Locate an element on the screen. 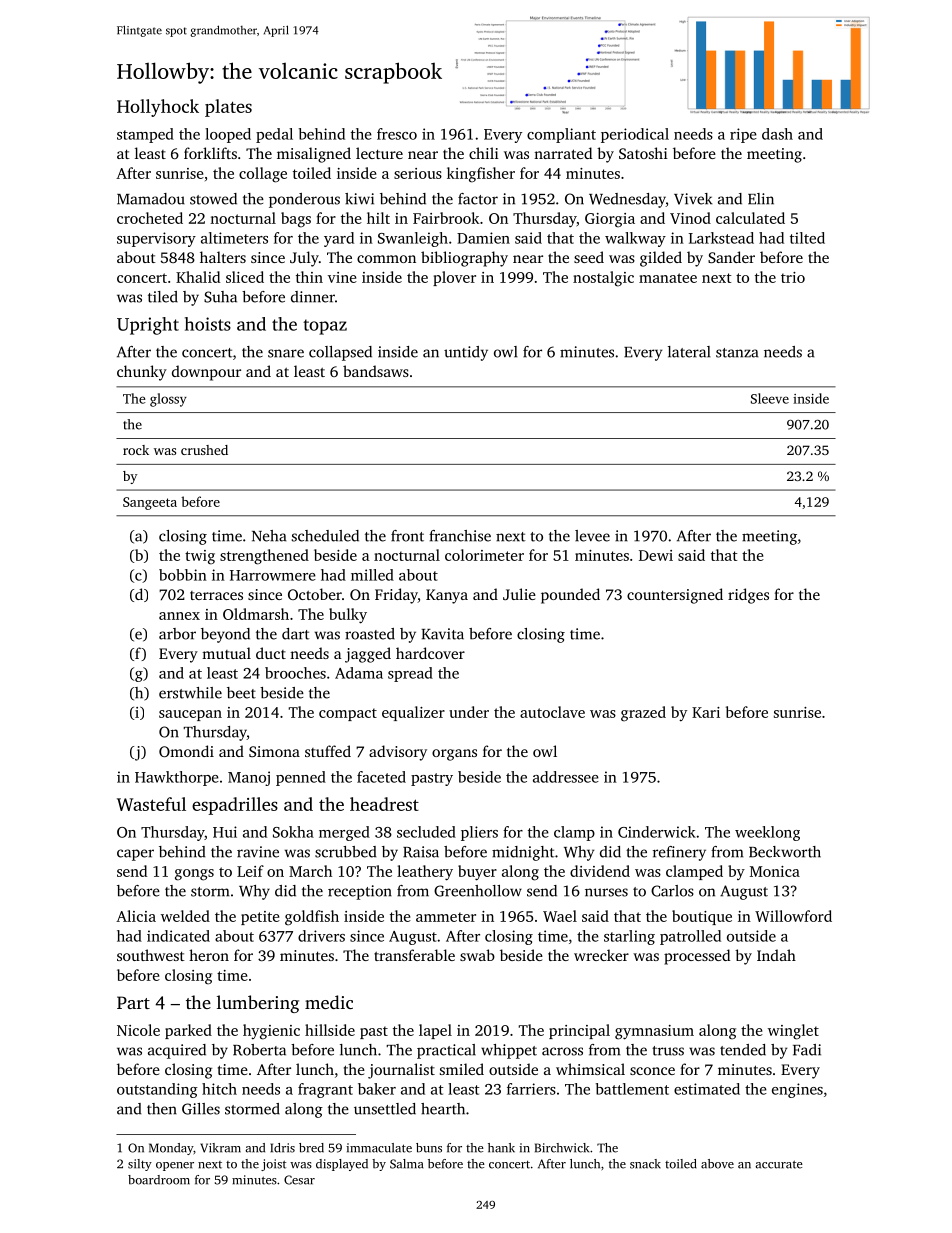 Image resolution: width=952 pixels, height=1233 pixels. manatee is located at coordinates (668, 278).
